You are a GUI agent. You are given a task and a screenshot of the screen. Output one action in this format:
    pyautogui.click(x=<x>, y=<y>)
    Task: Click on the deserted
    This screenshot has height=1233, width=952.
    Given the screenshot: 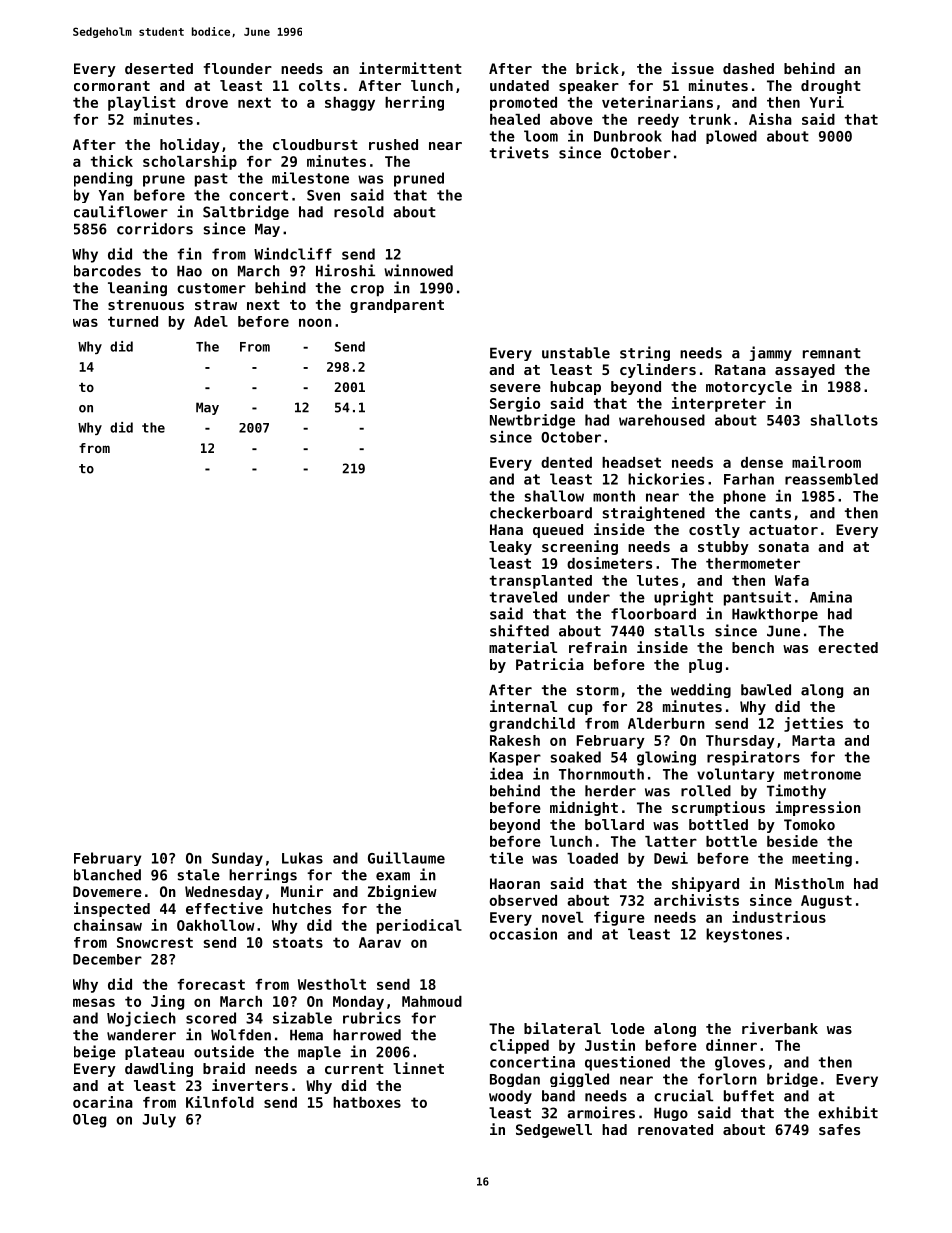 What is the action you would take?
    pyautogui.click(x=159, y=68)
